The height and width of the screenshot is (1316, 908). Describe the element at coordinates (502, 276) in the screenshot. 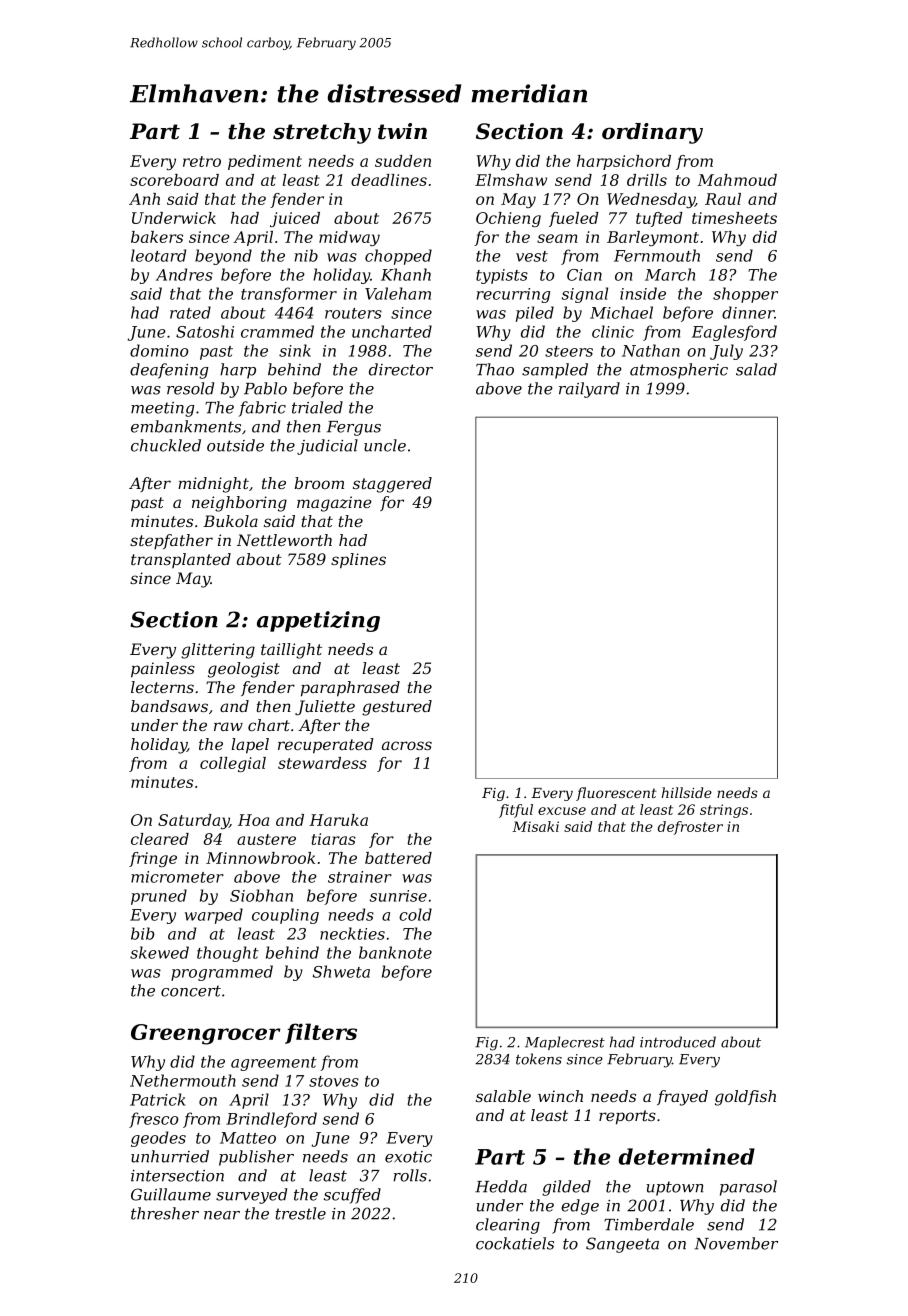

I see `typists` at that location.
